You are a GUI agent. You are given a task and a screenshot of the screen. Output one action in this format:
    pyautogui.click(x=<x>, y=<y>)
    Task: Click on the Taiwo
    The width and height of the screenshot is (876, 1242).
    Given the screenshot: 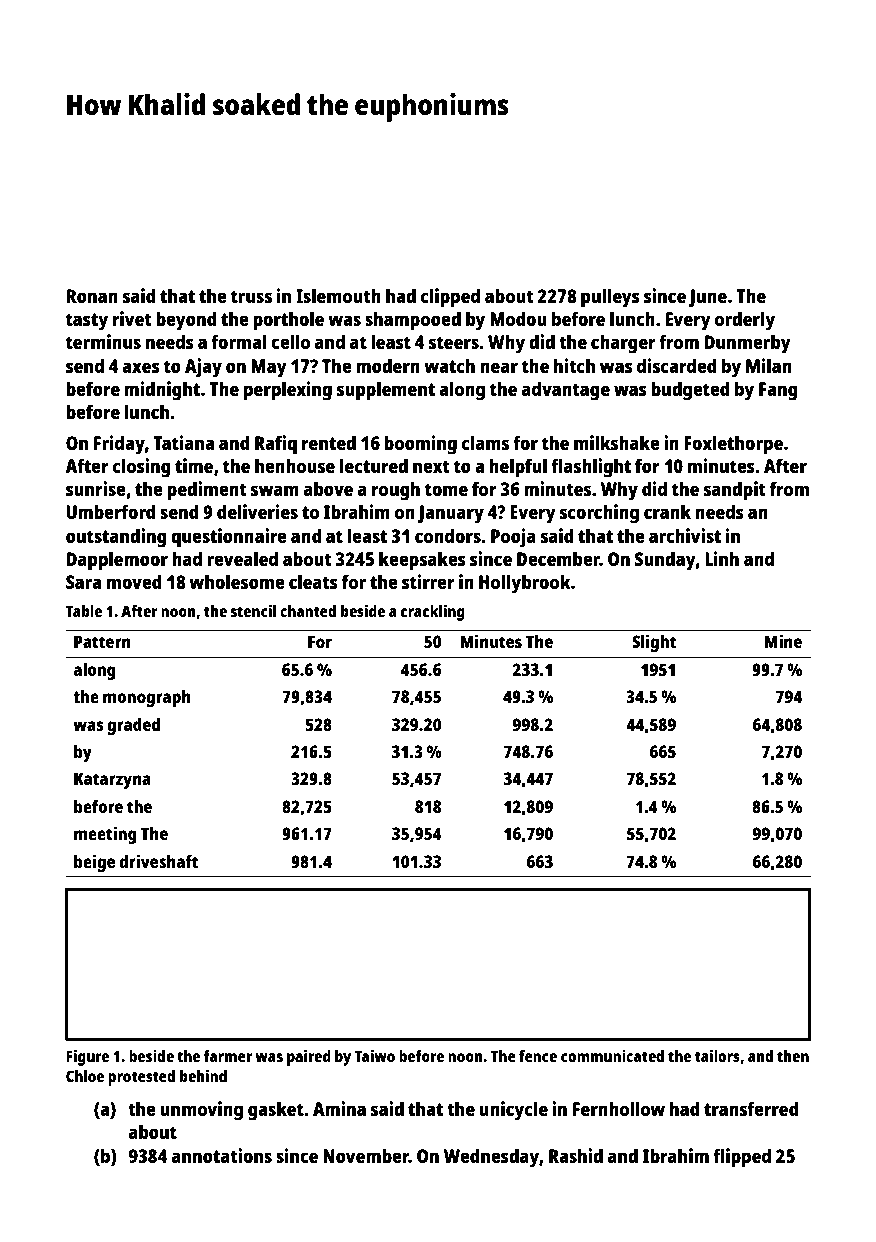 What is the action you would take?
    pyautogui.click(x=374, y=1055)
